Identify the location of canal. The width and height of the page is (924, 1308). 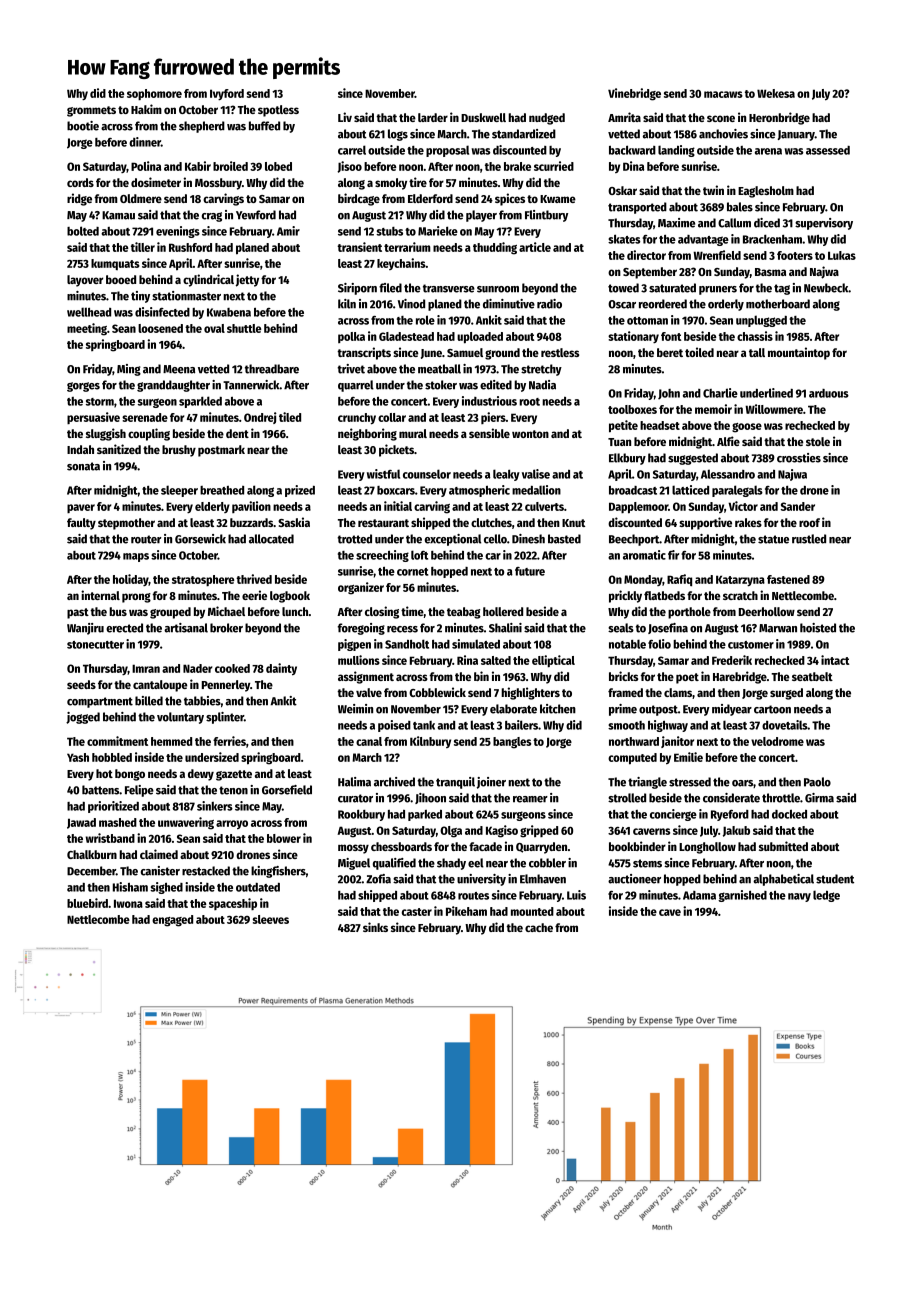
(369, 741).
